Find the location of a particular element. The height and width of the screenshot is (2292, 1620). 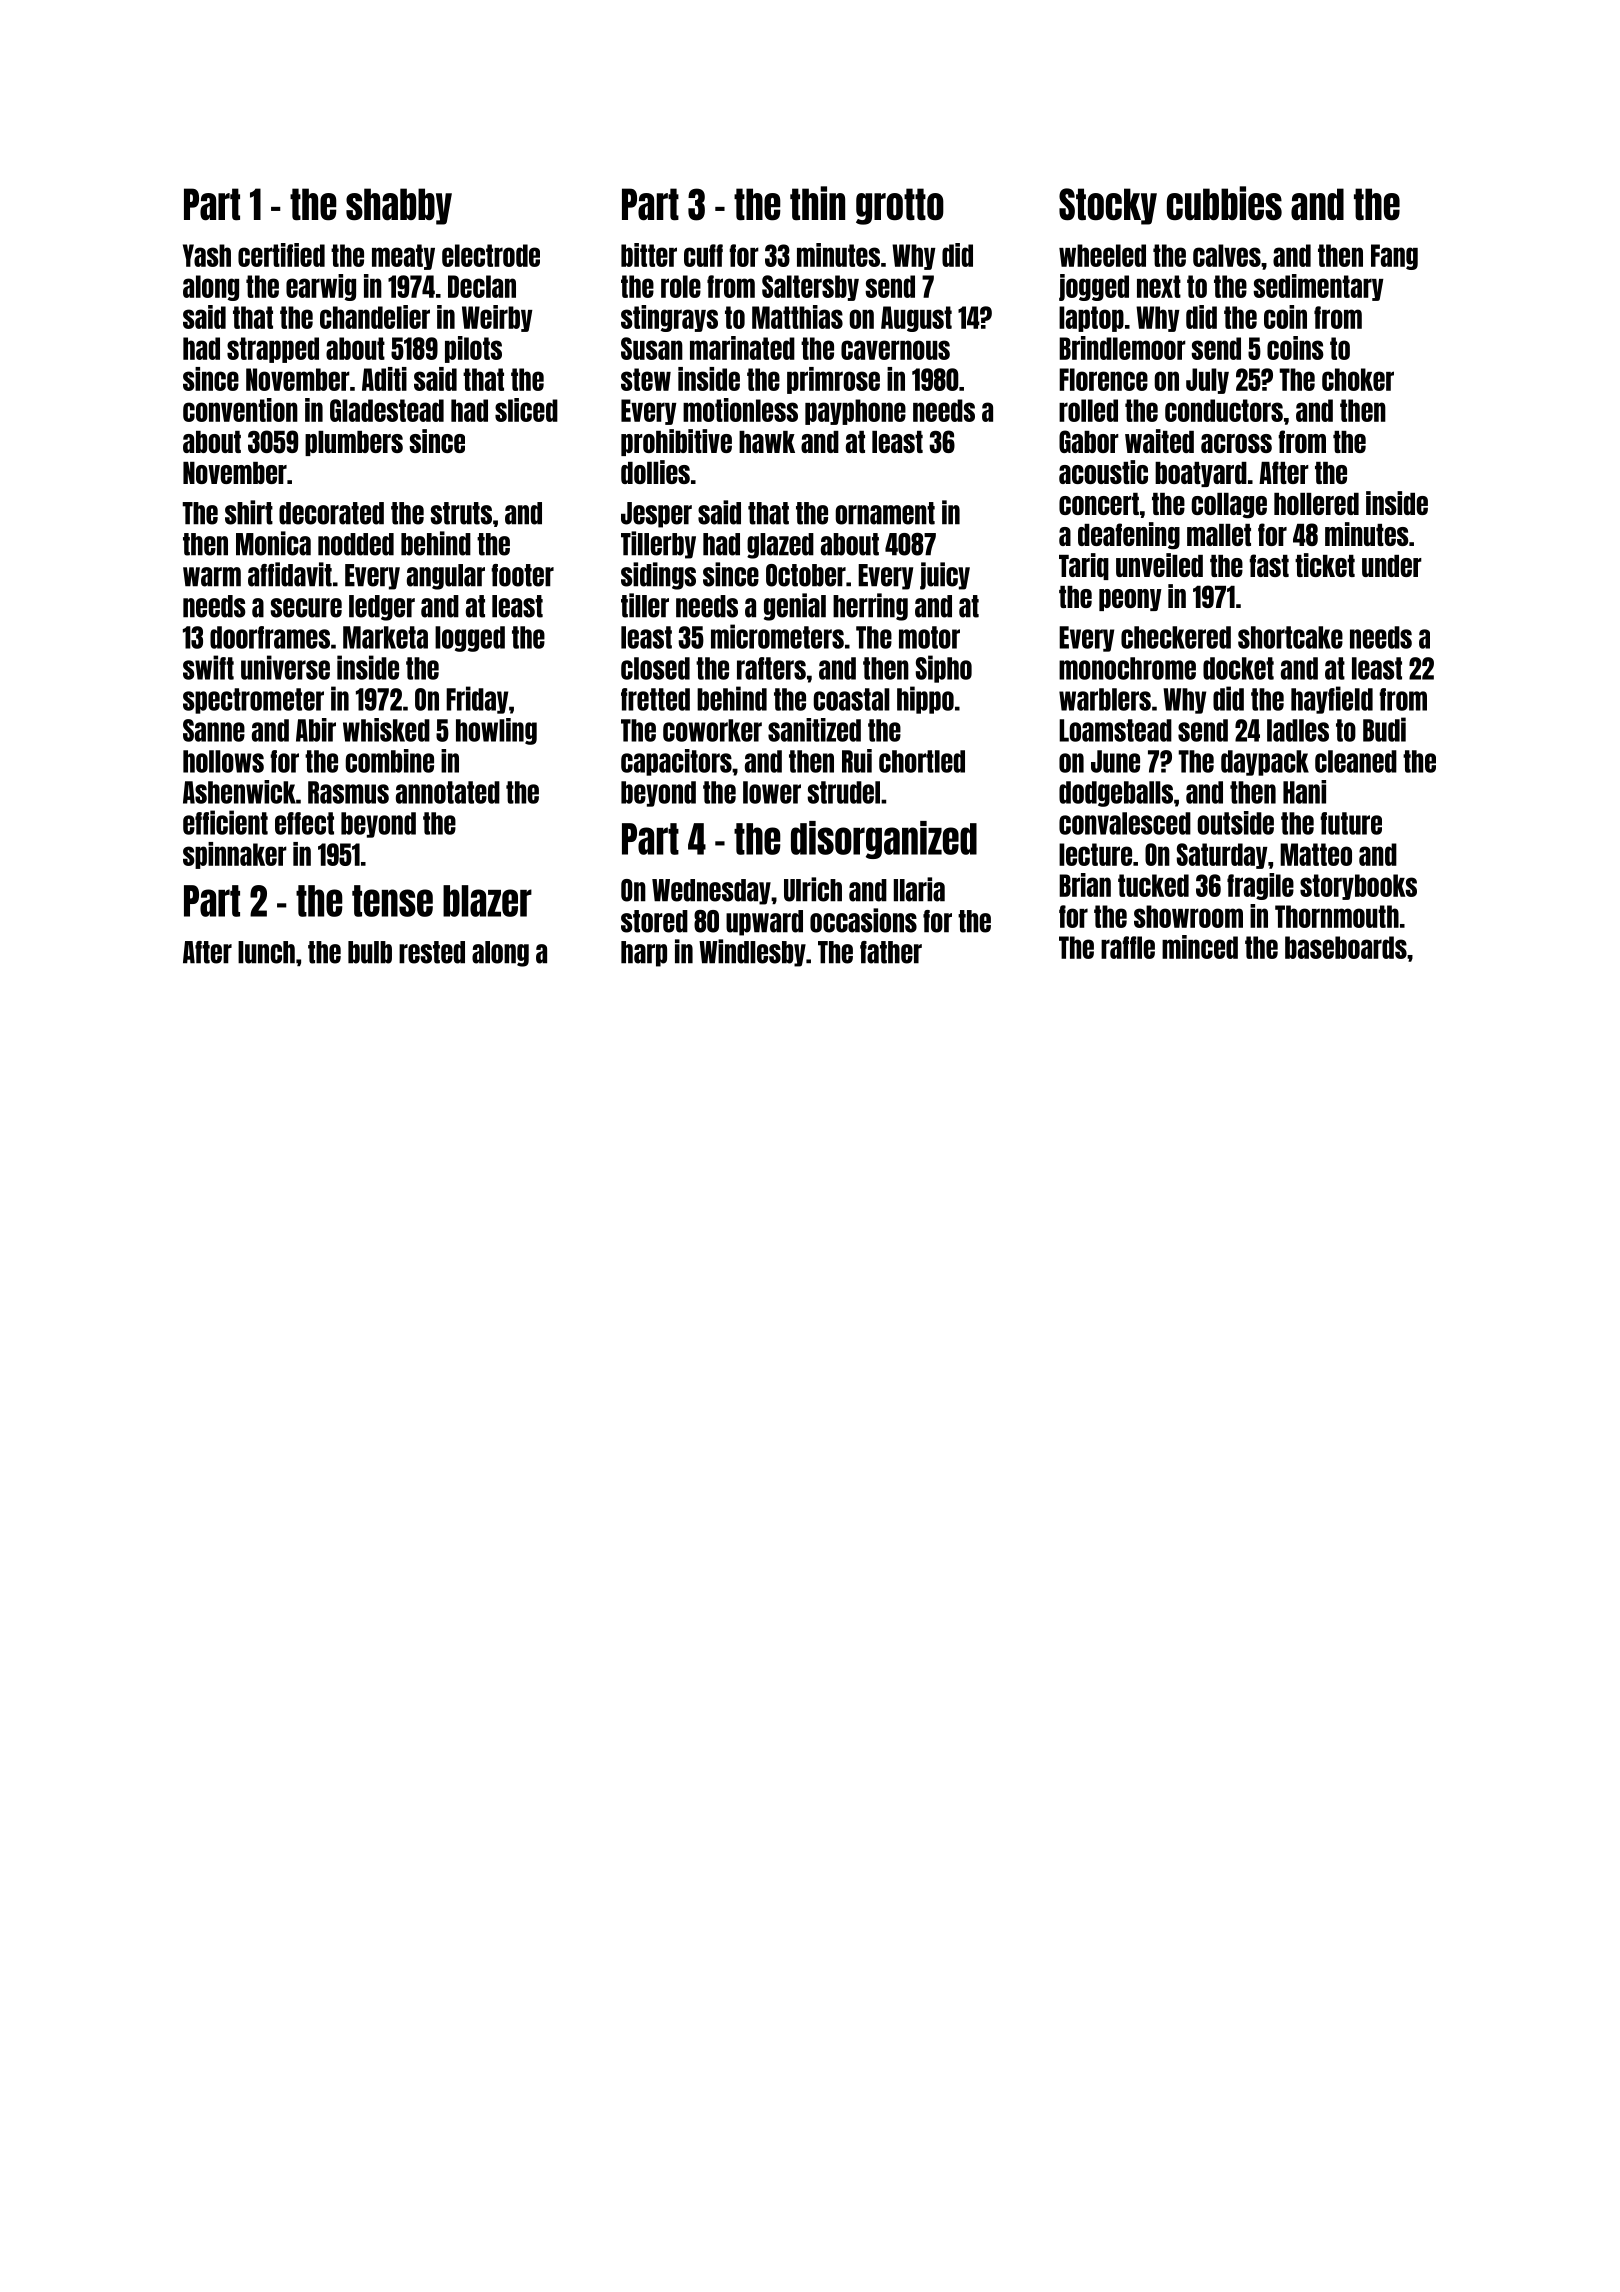

choker is located at coordinates (1358, 379).
